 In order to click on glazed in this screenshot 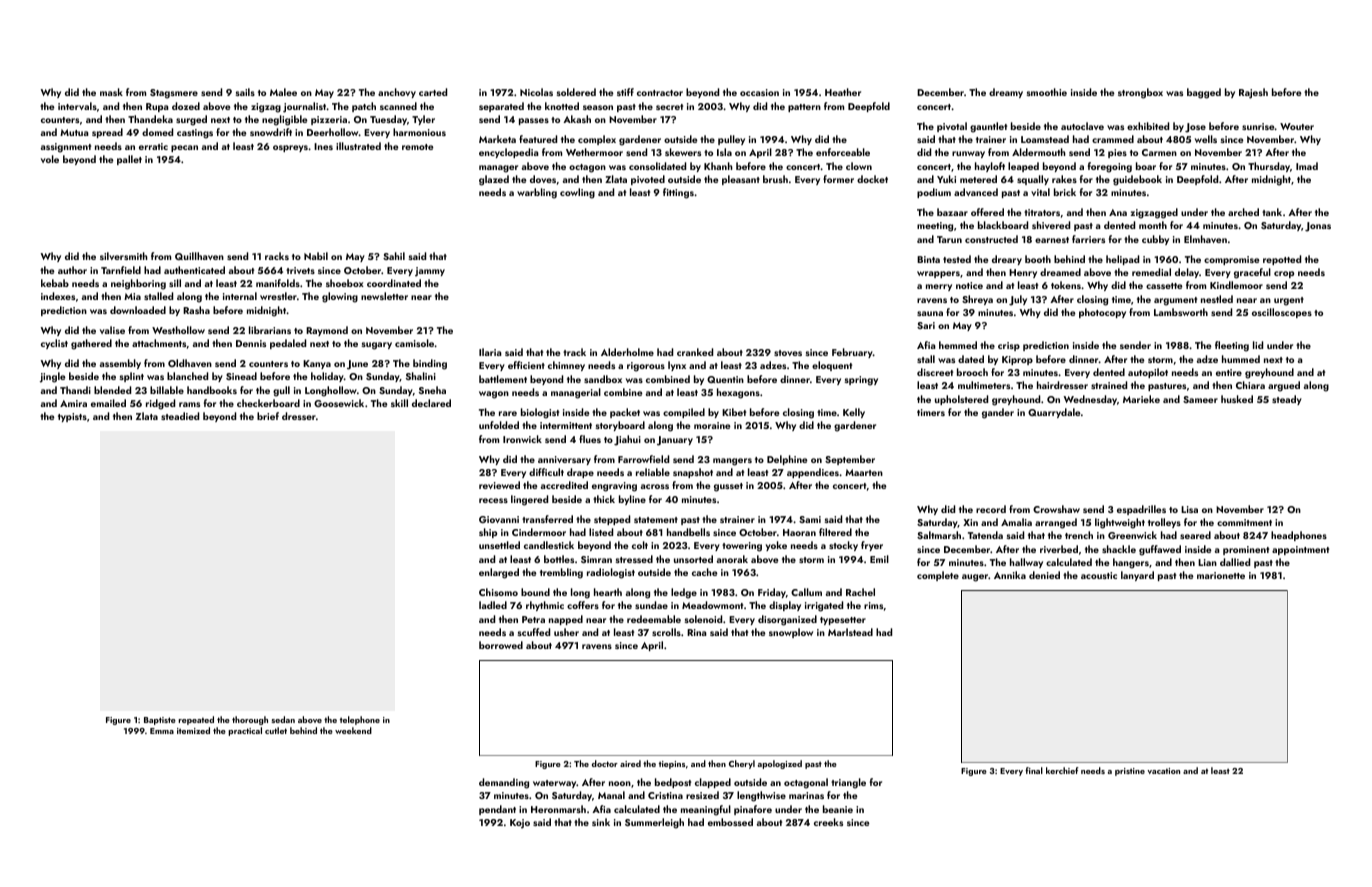, I will do `click(494, 180)`.
